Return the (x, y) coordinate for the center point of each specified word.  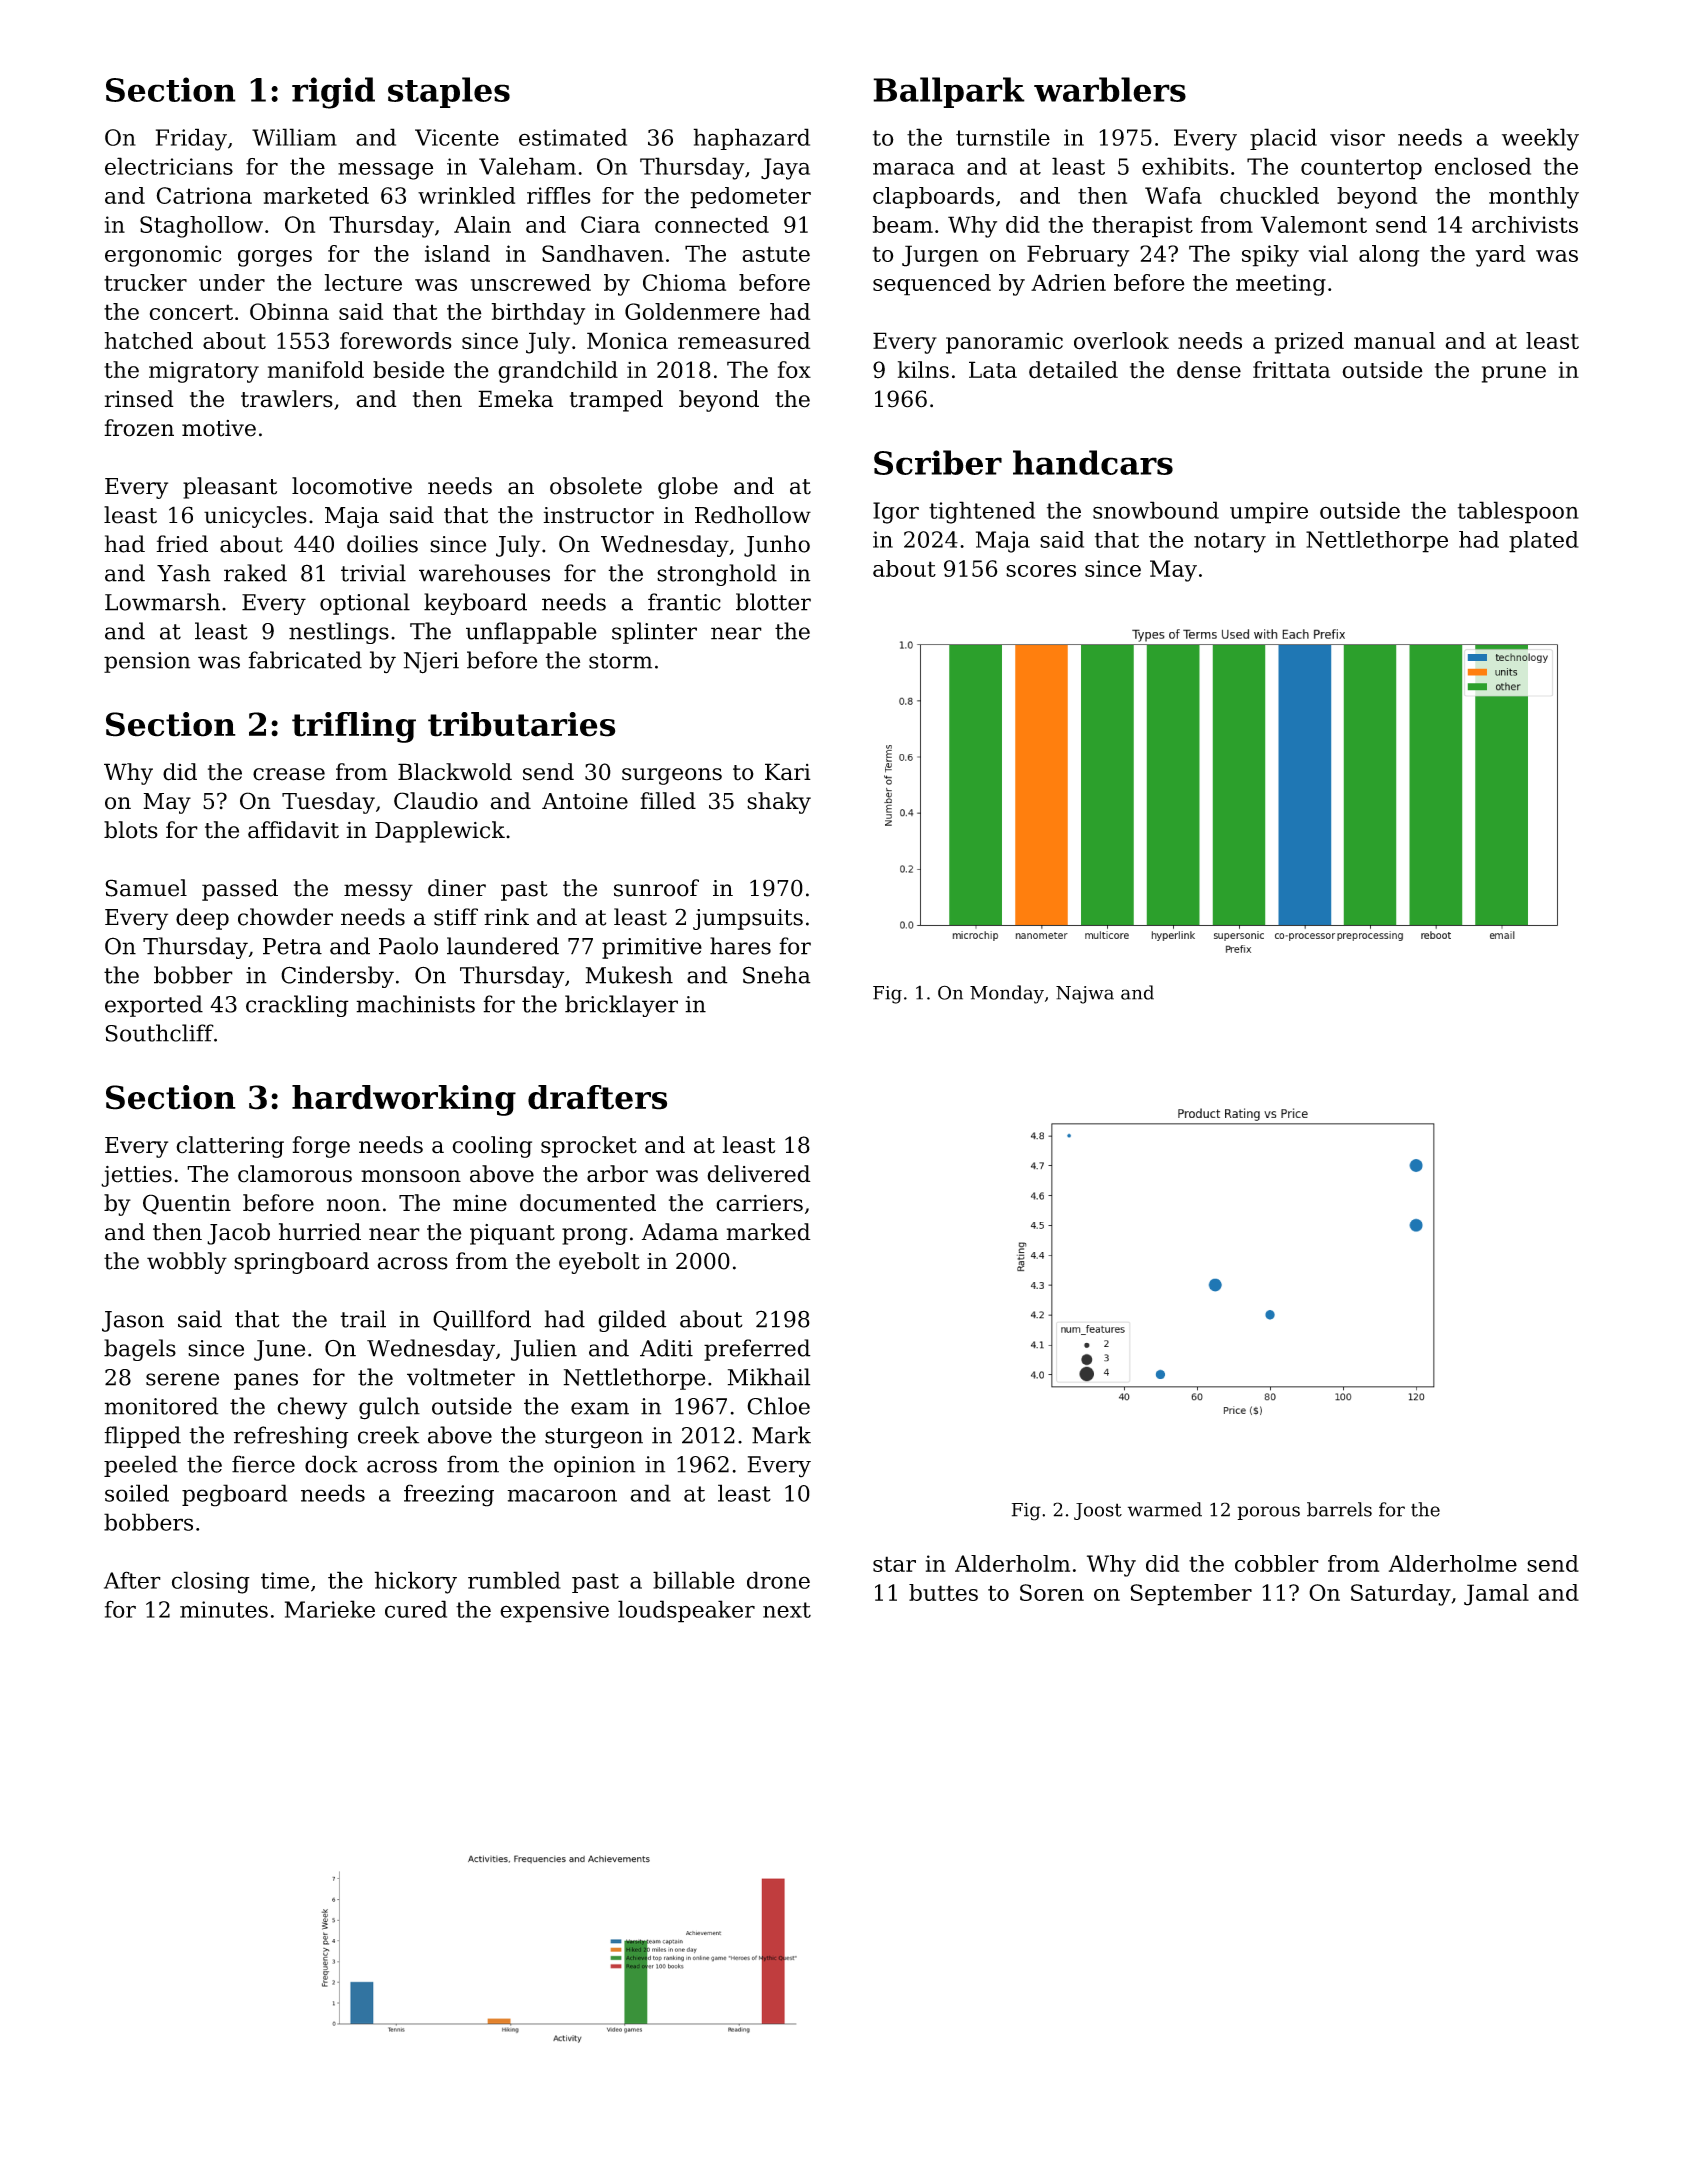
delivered (759, 1174)
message (385, 171)
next (787, 1610)
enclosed (1483, 166)
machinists (415, 1004)
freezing (449, 1495)
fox (794, 370)
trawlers (287, 399)
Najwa (1085, 995)
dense (1209, 370)
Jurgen (940, 256)
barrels (1339, 1509)
